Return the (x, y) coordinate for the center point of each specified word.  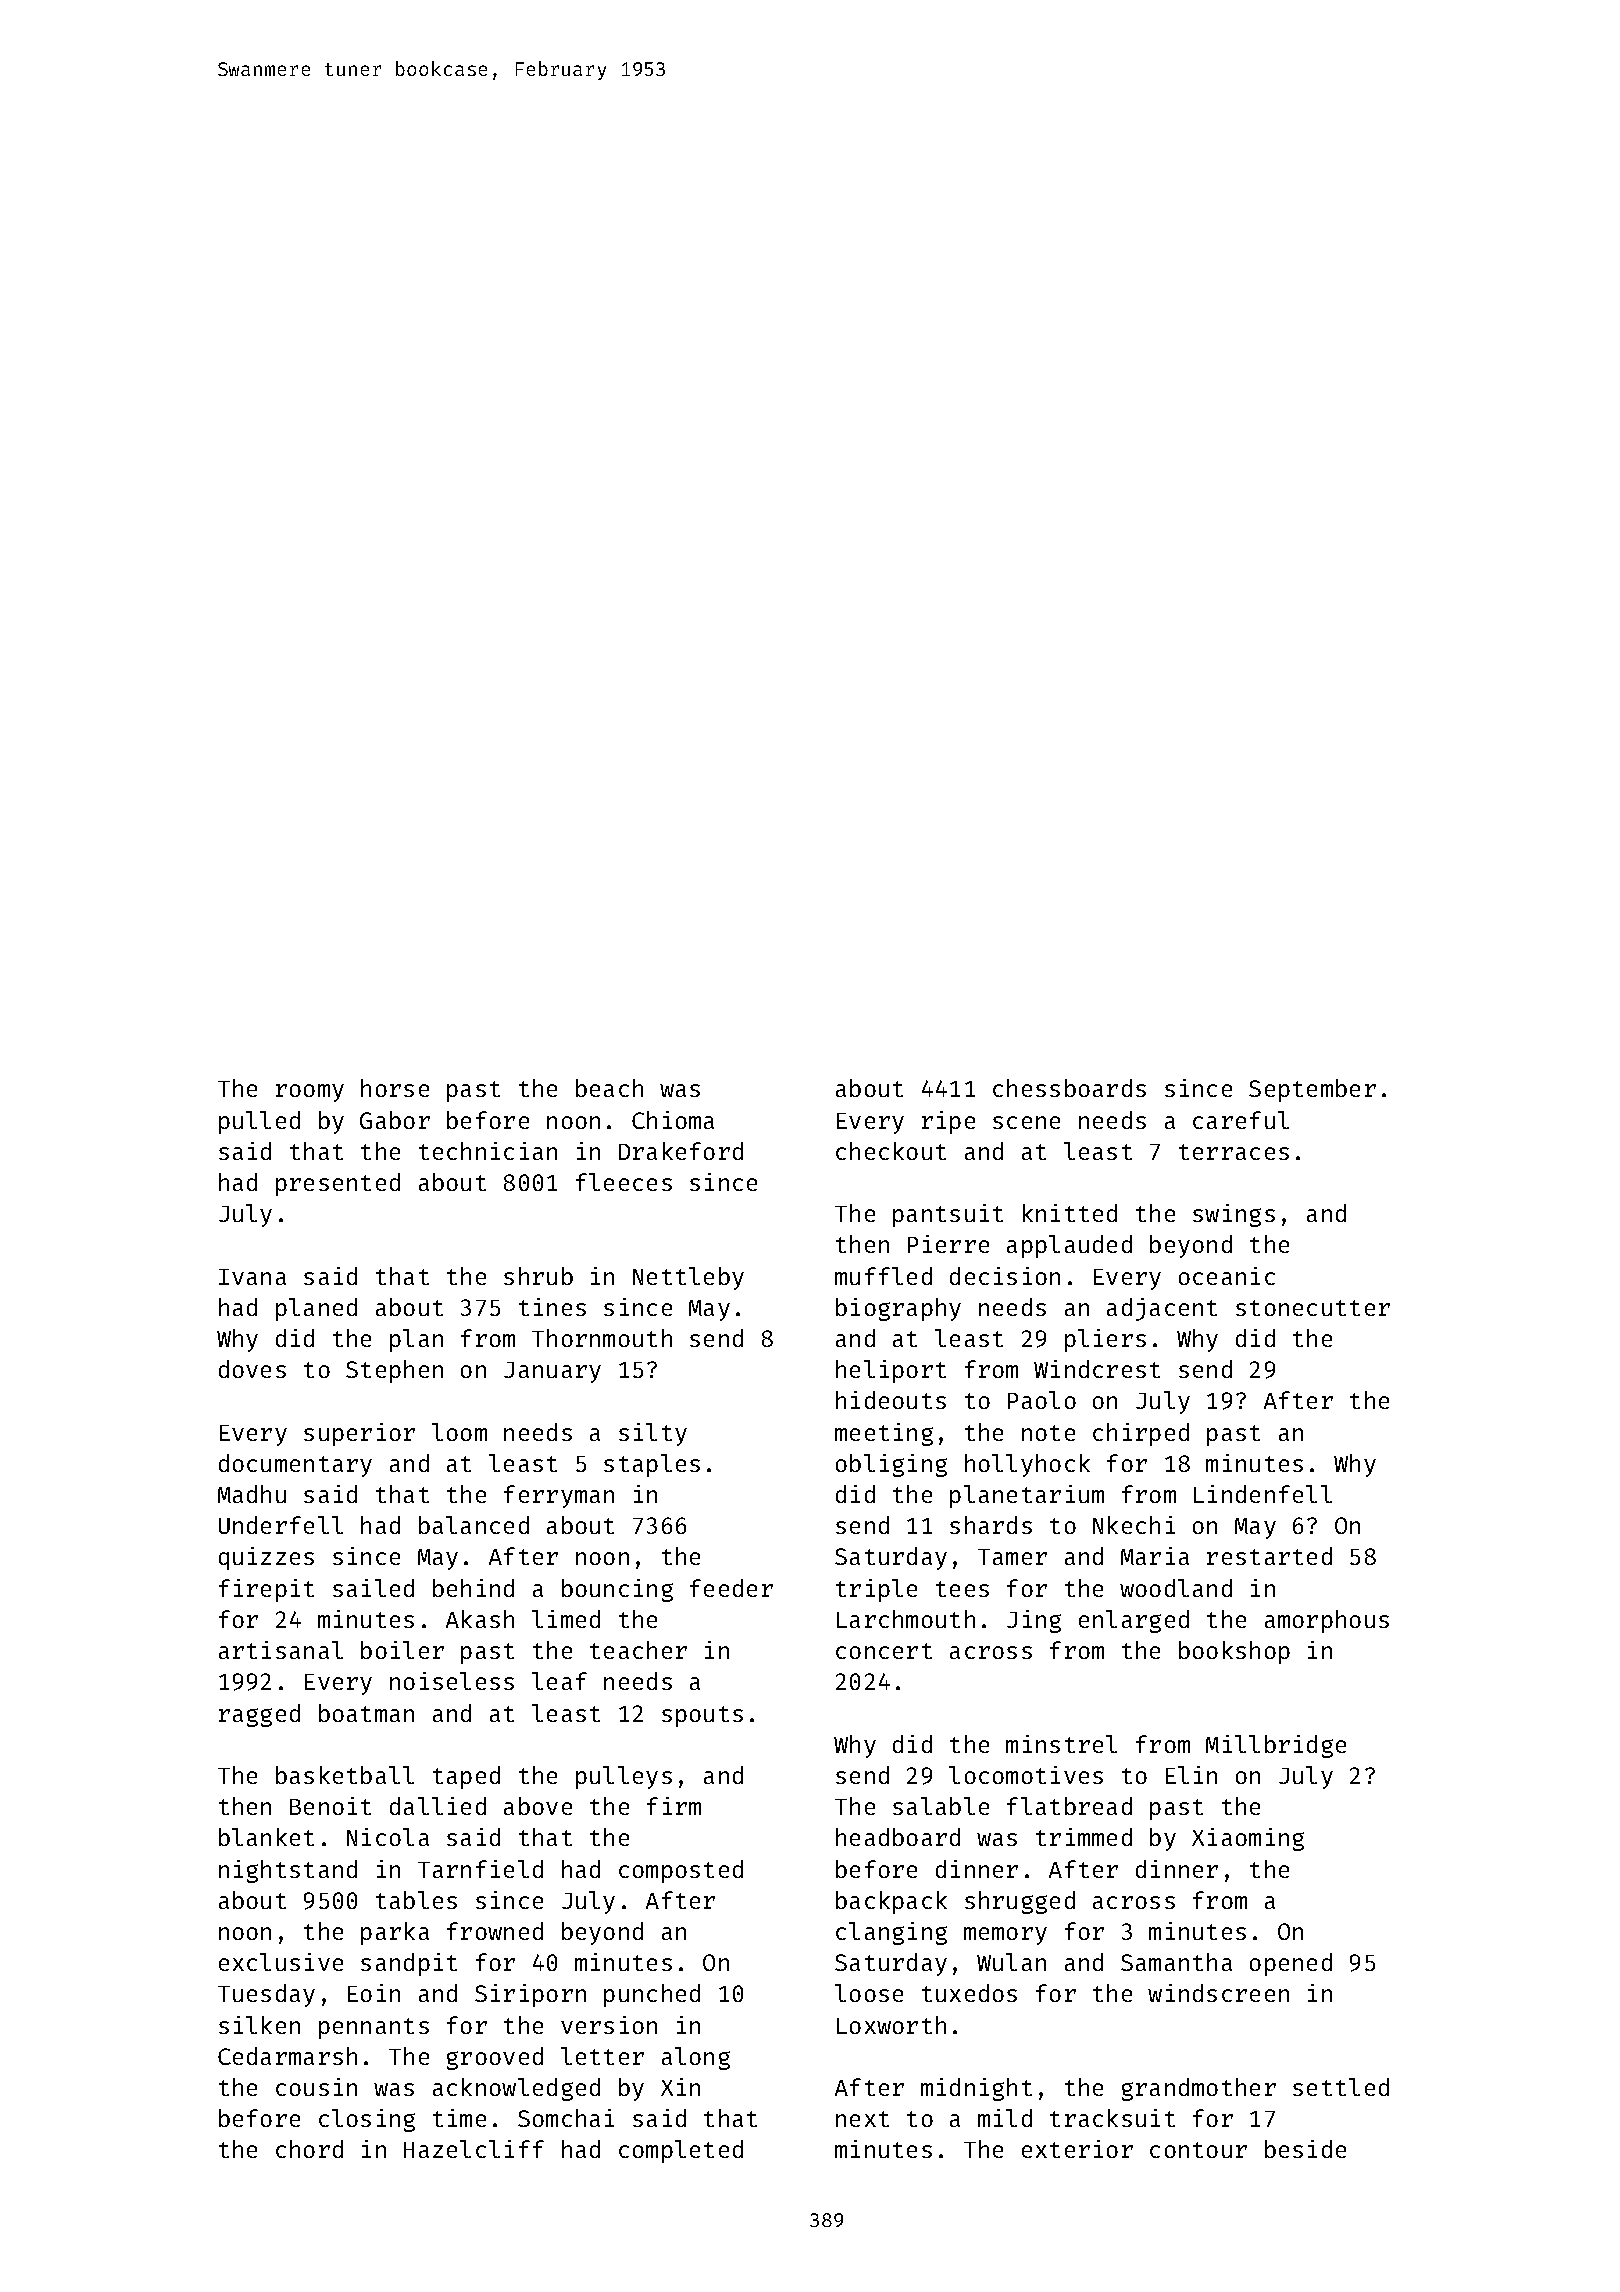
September (1312, 1090)
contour (1198, 2150)
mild (1005, 2118)
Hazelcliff (474, 2149)
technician (488, 1151)
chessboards (1069, 1088)
